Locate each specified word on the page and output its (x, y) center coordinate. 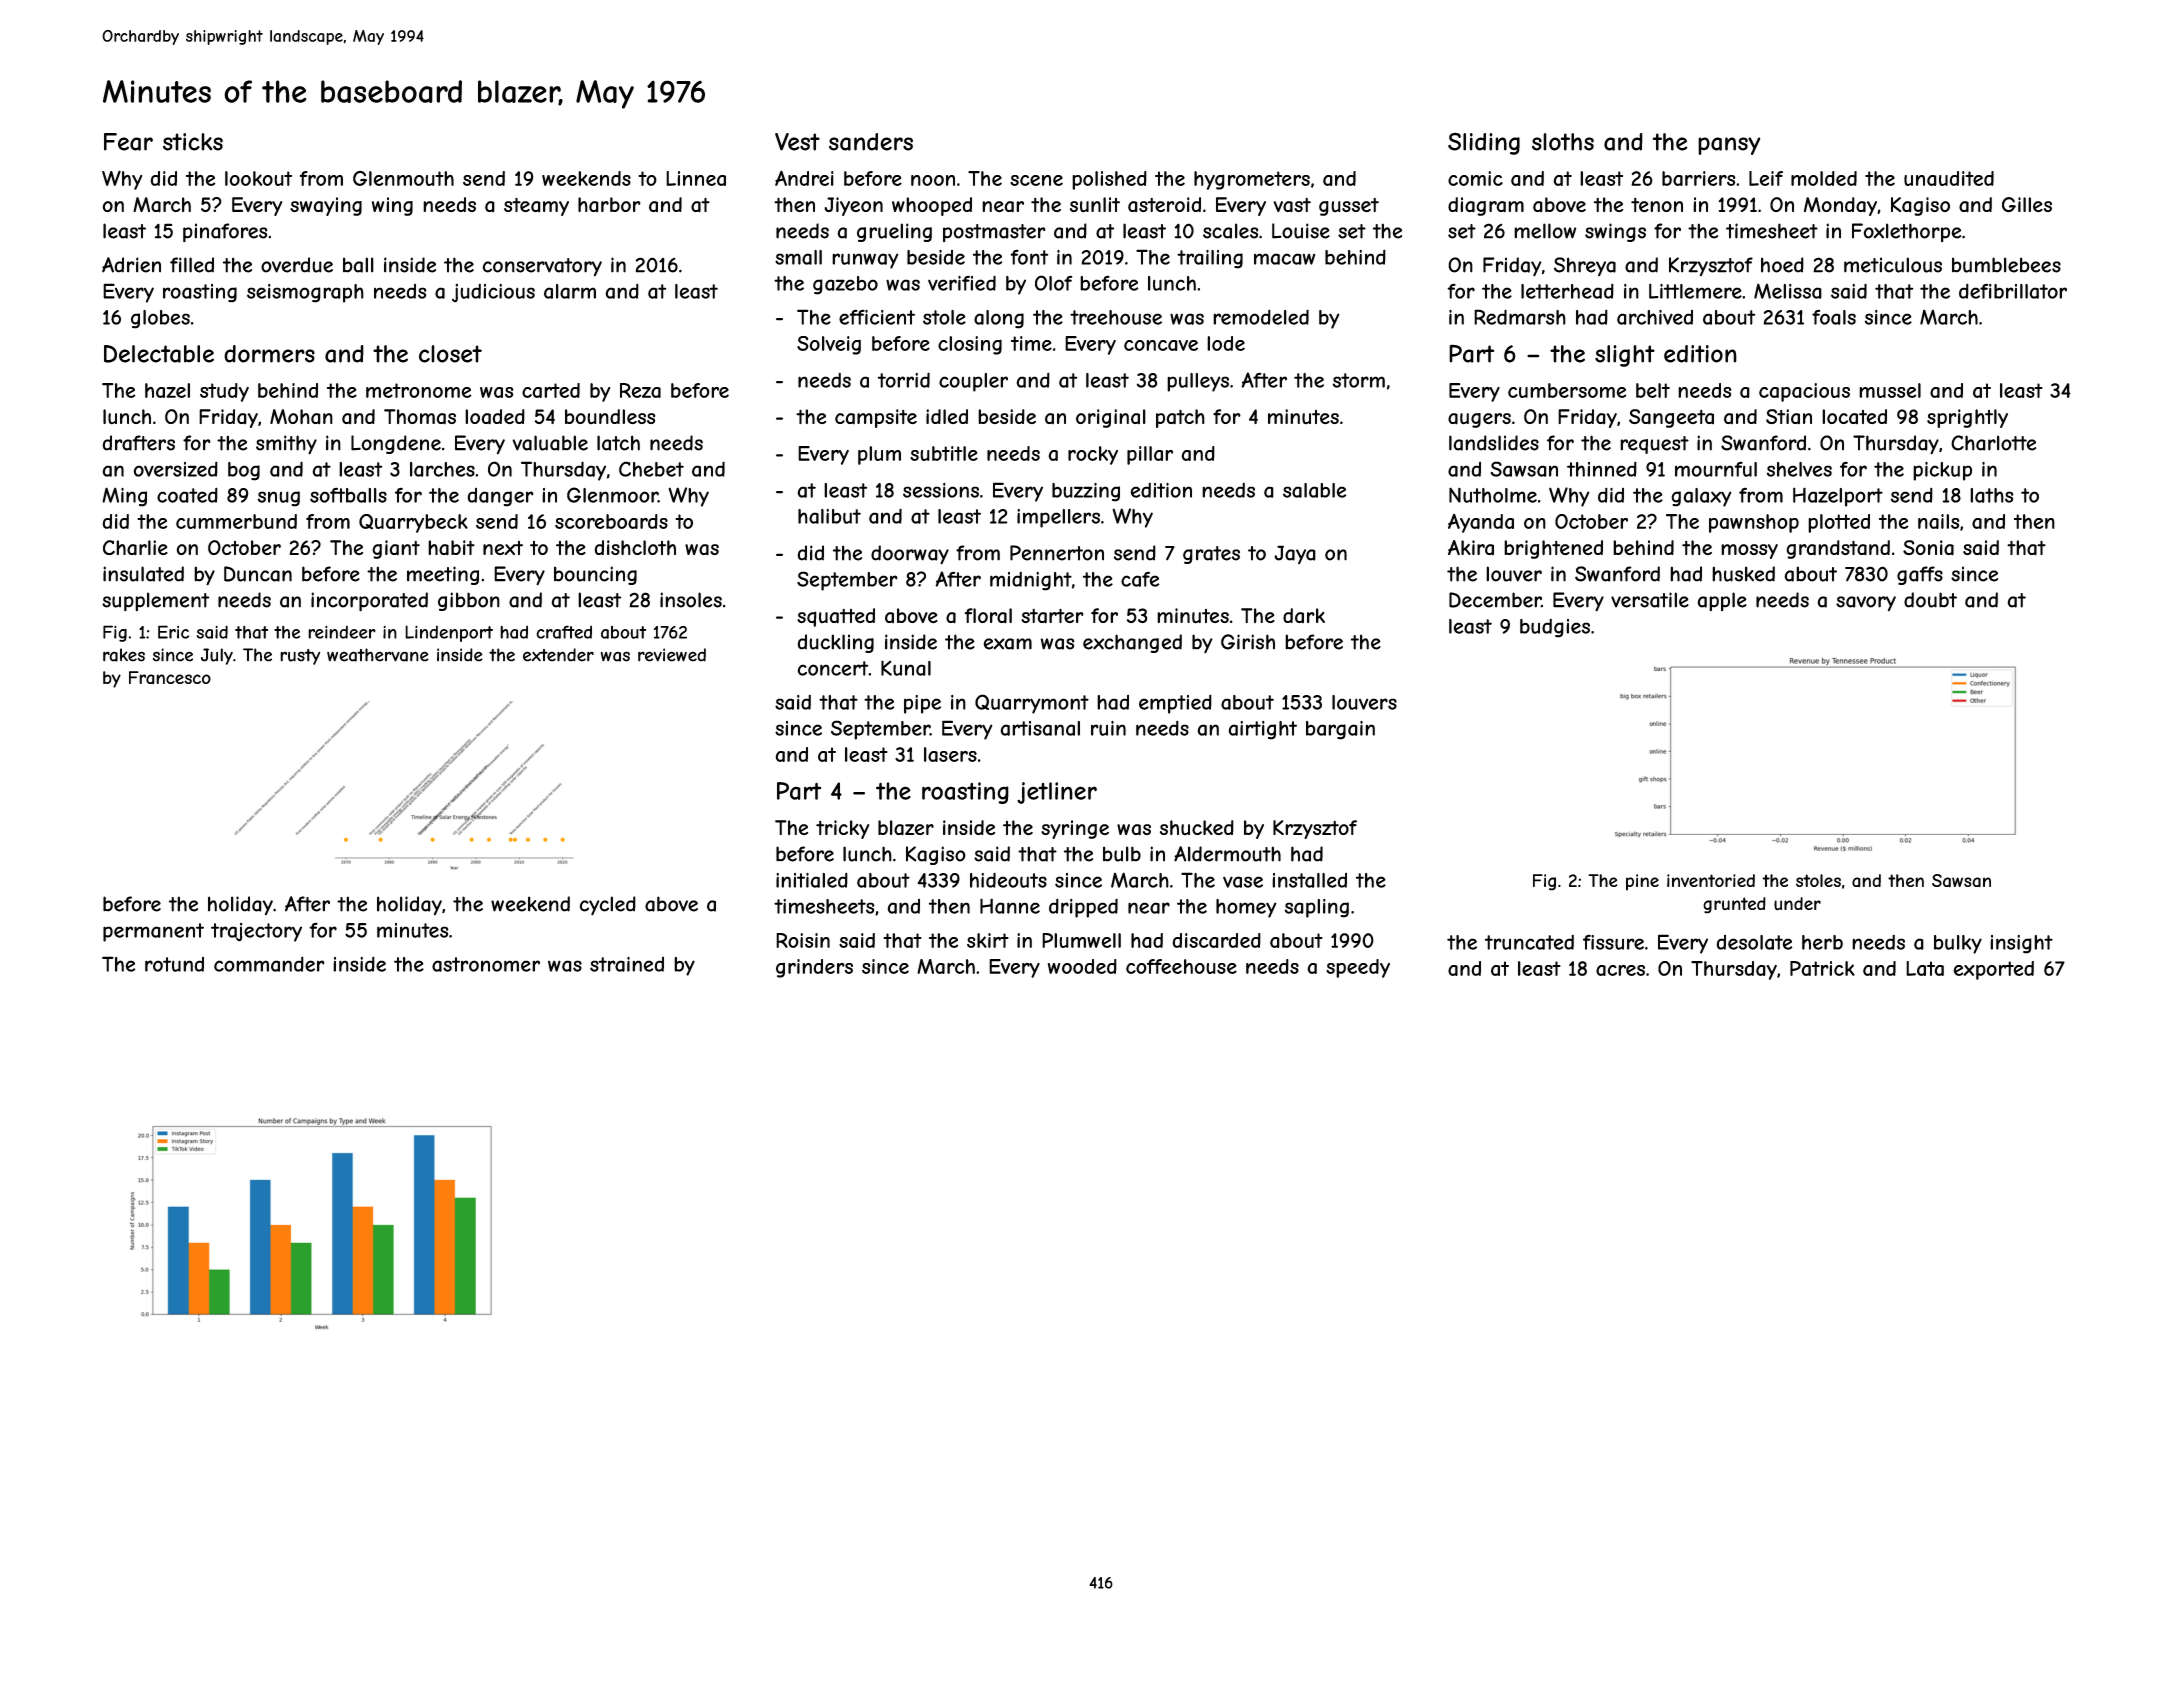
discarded (1216, 940)
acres (1620, 970)
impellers (1058, 518)
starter (1052, 616)
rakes (124, 655)
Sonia (1928, 548)
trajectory (256, 932)
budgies (1555, 628)
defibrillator (2013, 291)
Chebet (651, 469)
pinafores (225, 232)
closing (970, 345)
